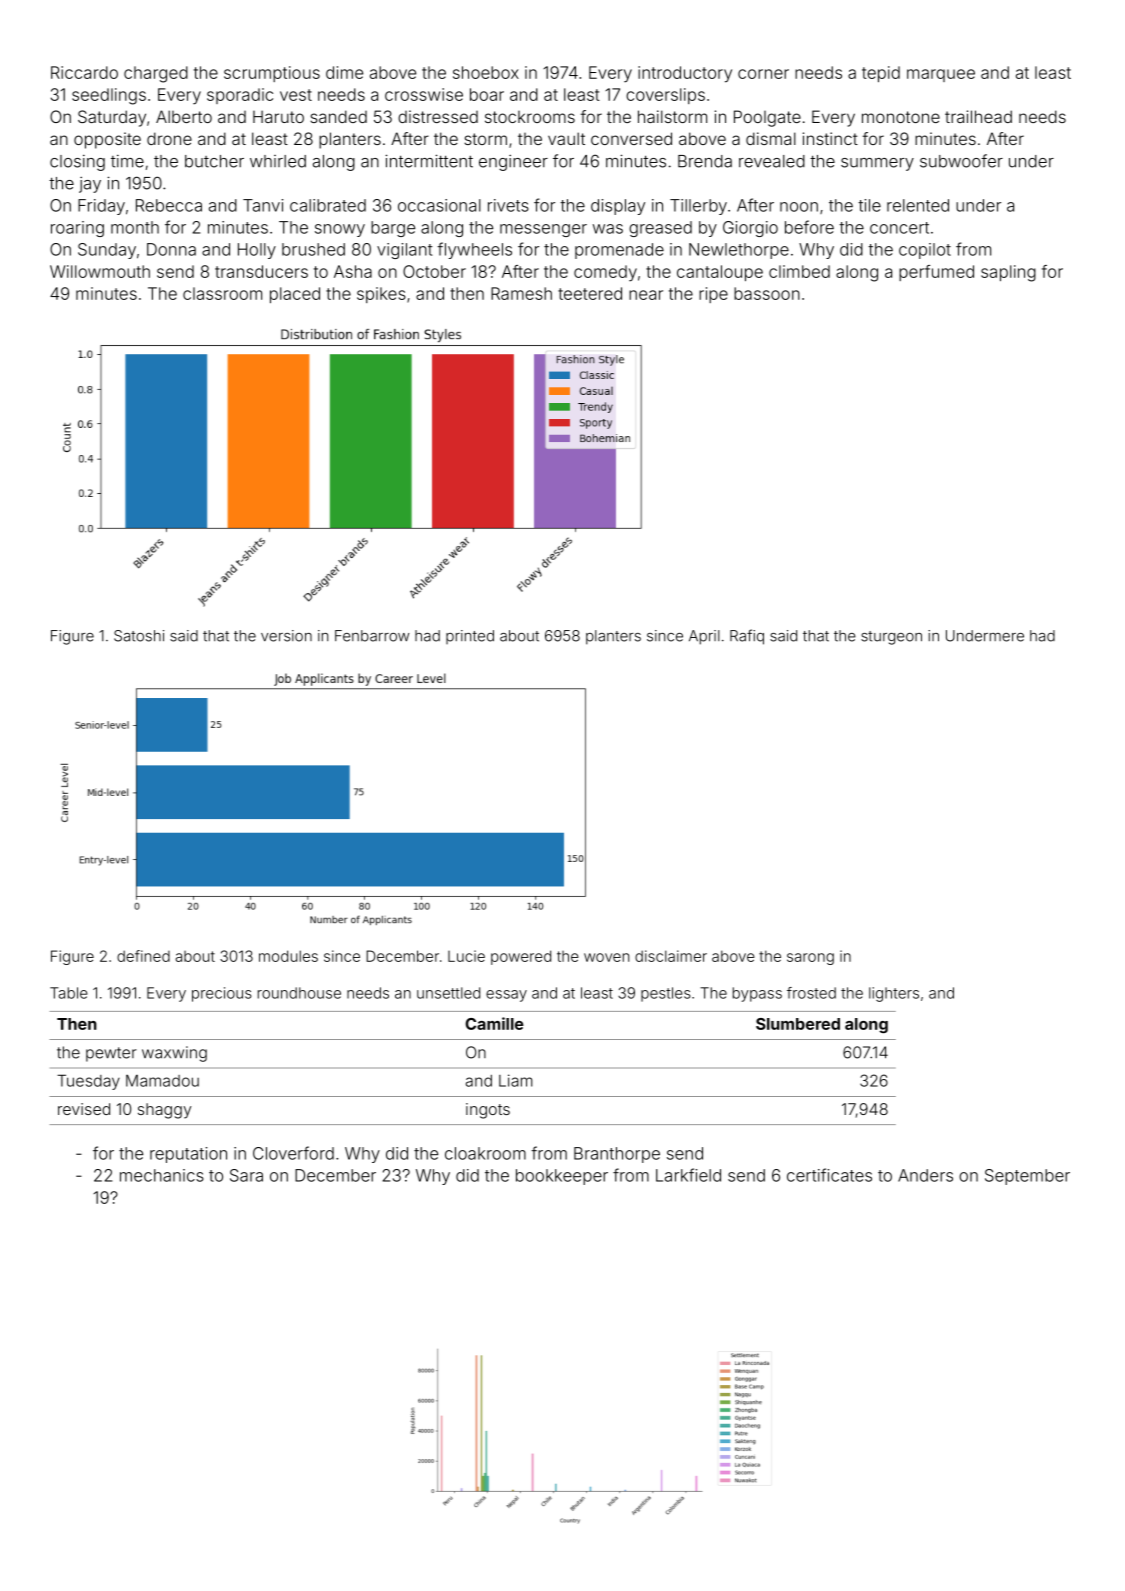  What do you see at coordinates (562, 1177) in the screenshot?
I see `bookkeeper` at bounding box center [562, 1177].
